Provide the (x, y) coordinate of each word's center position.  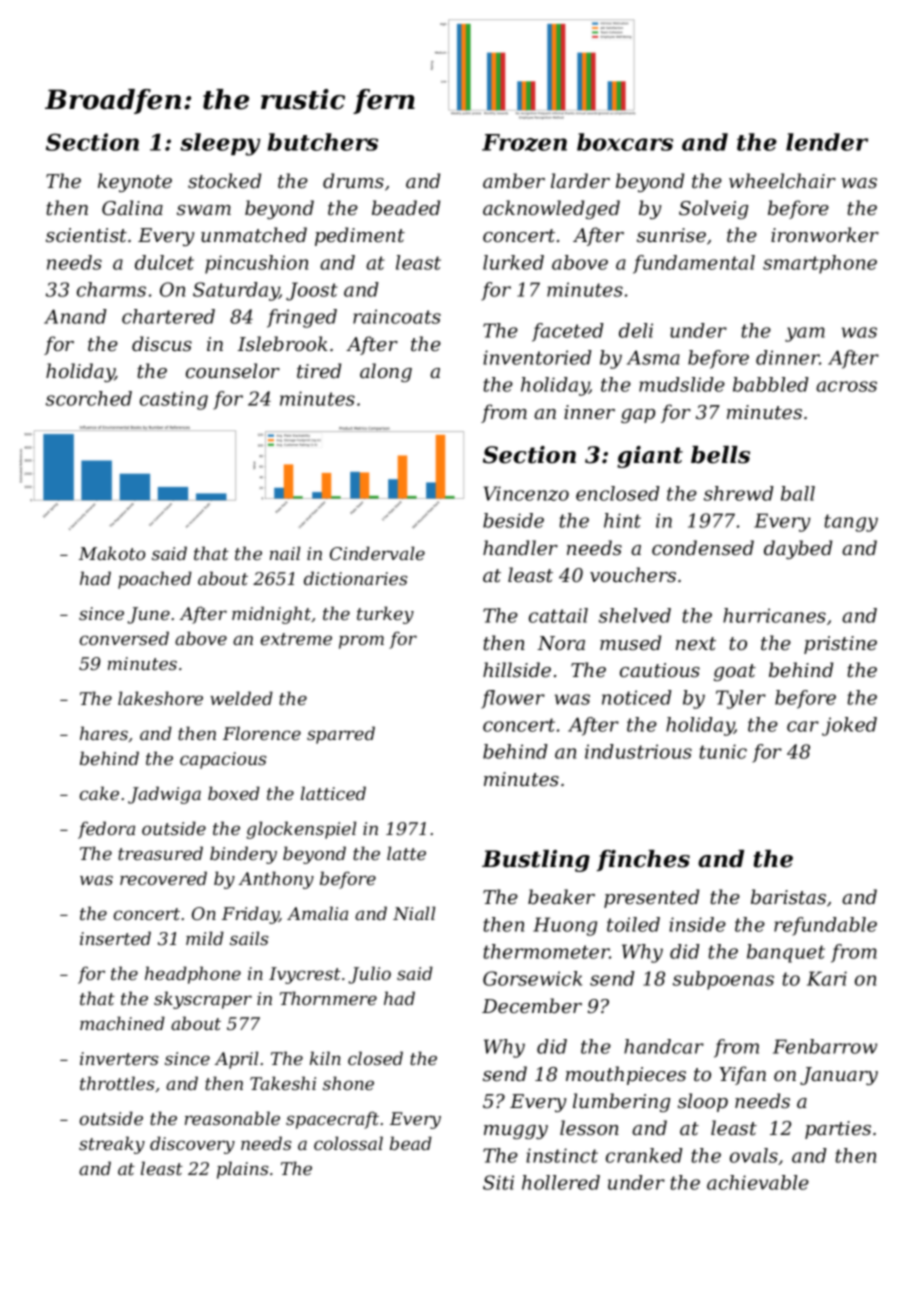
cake (99, 793)
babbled (771, 384)
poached (155, 580)
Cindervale (377, 553)
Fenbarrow (825, 1046)
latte (406, 853)
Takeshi (283, 1083)
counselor (233, 371)
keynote (135, 182)
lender (827, 142)
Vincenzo (526, 493)
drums (353, 180)
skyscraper (203, 1000)
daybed (798, 549)
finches (643, 861)
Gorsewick (532, 978)
